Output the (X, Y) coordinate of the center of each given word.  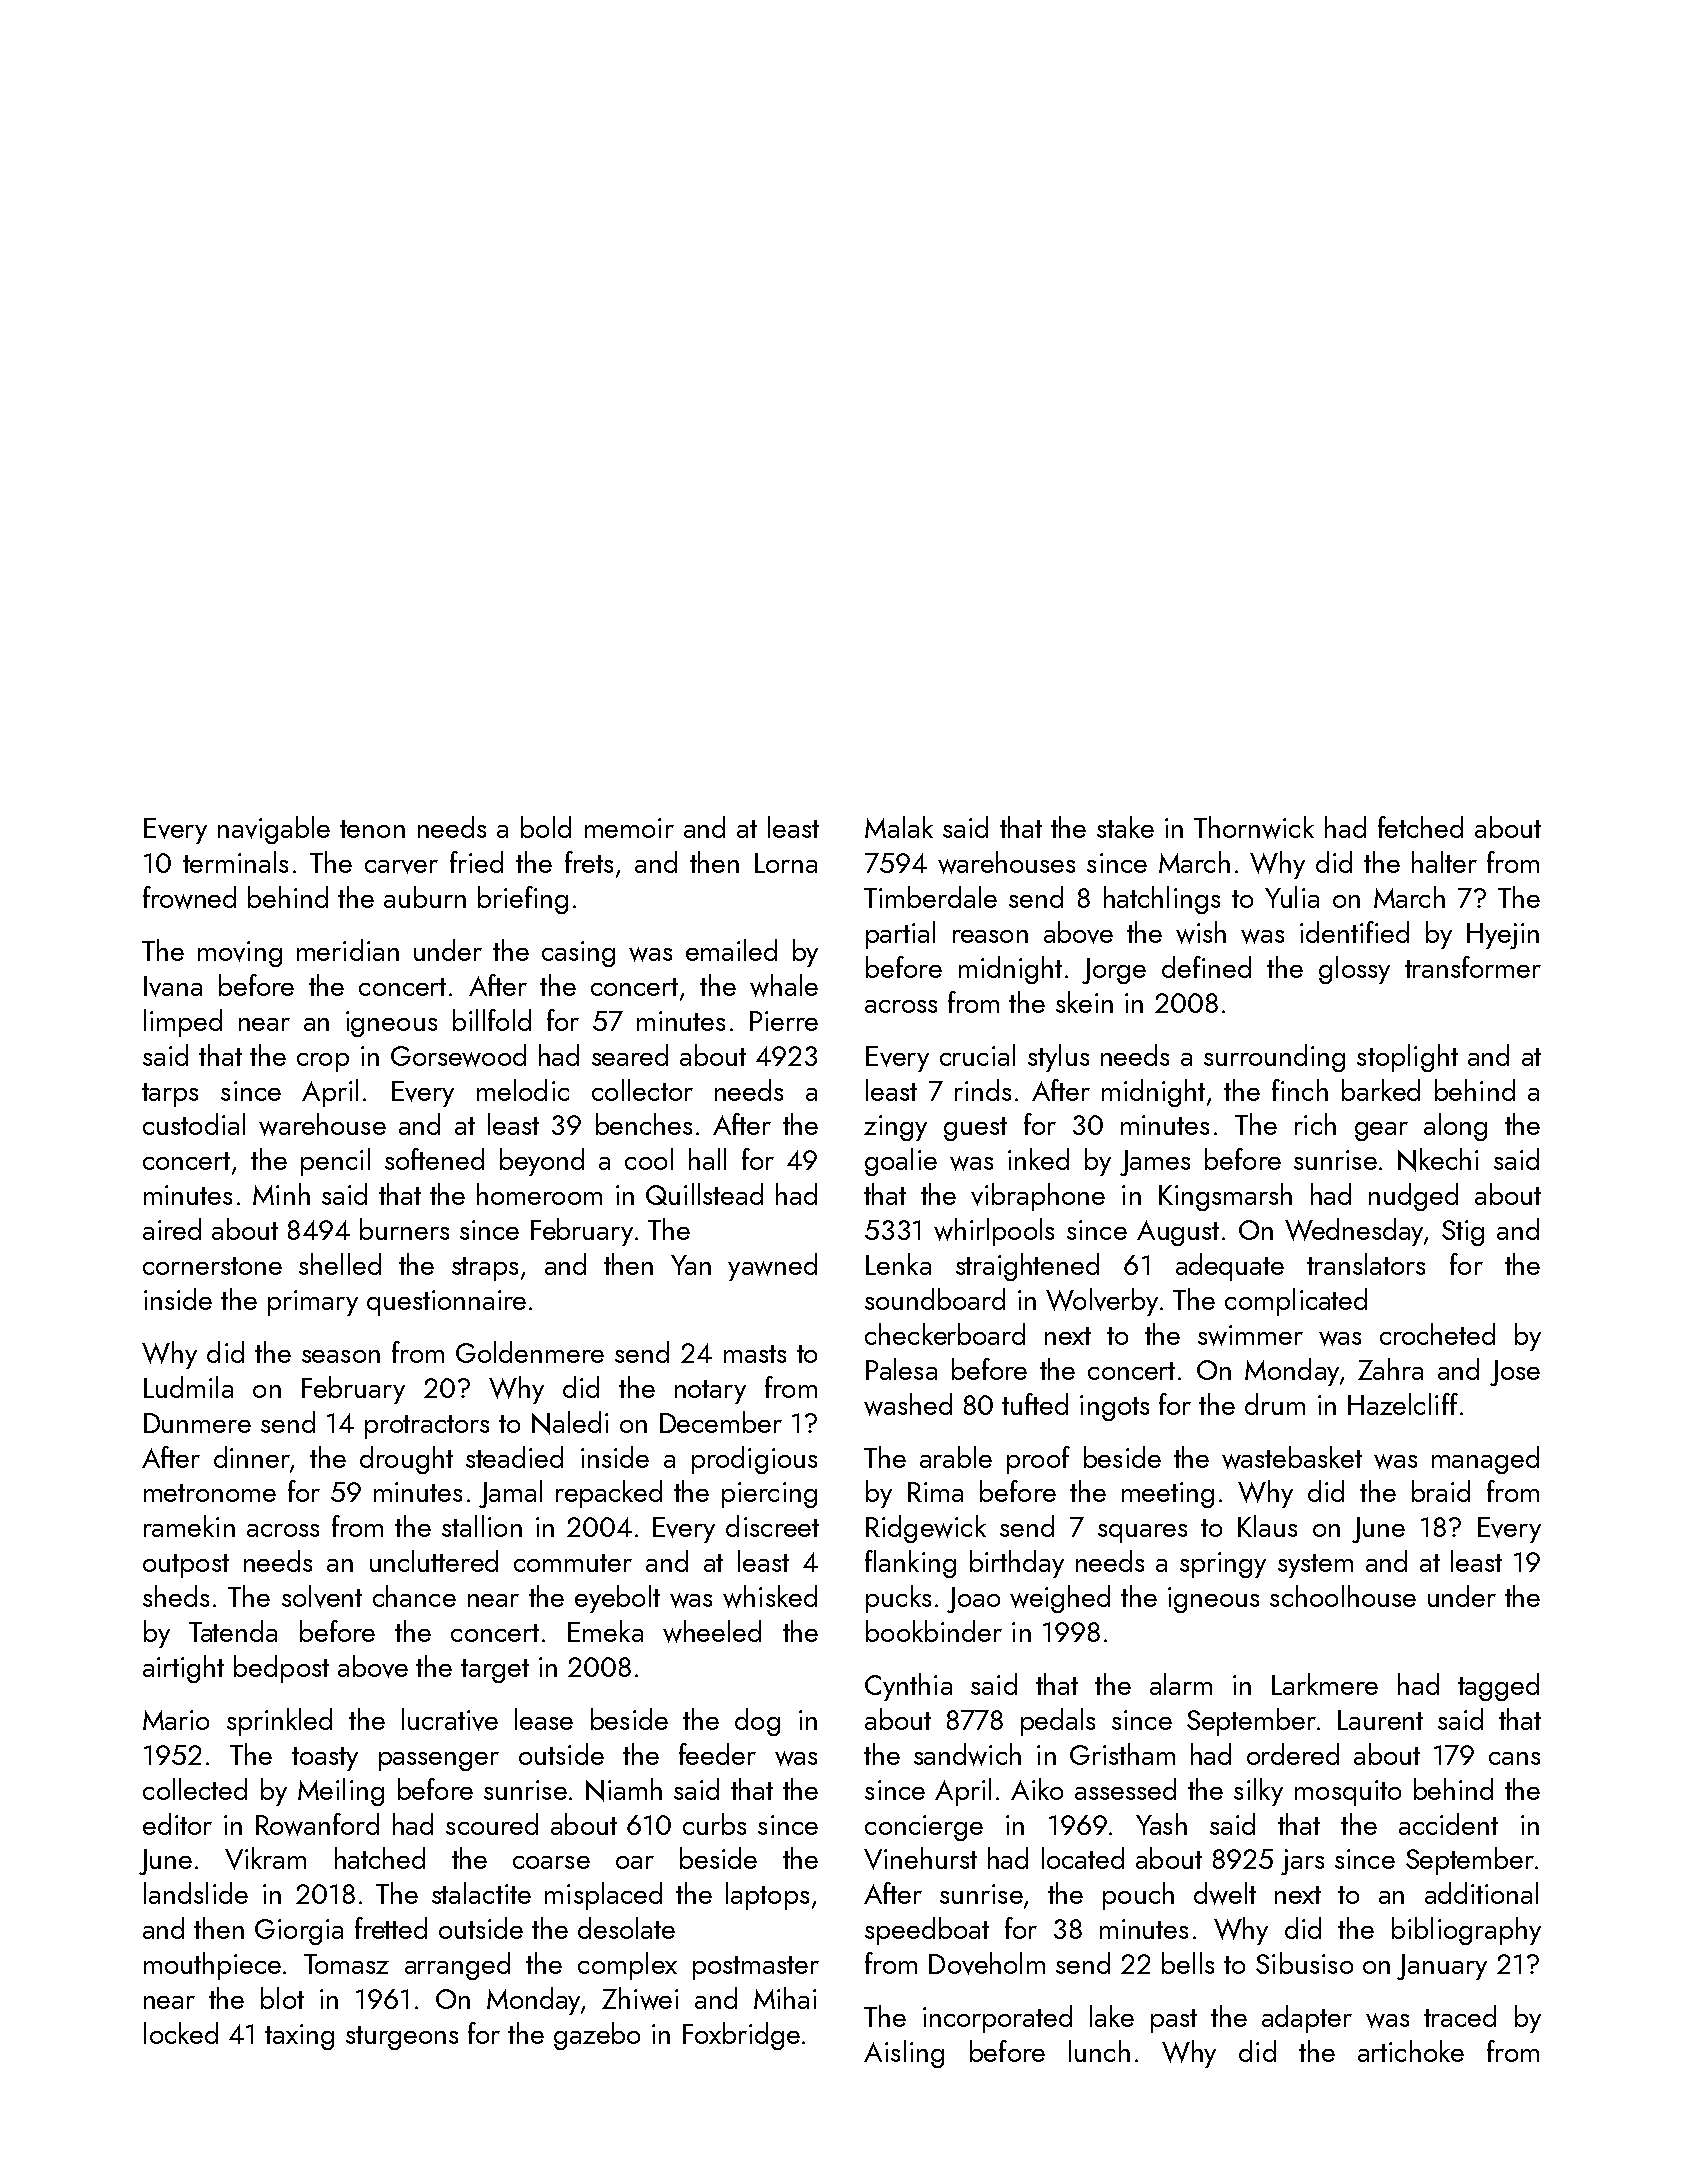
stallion (482, 1526)
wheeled (712, 1631)
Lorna (786, 863)
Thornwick (1254, 827)
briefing (523, 900)
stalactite (481, 1893)
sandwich (967, 1754)
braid (1441, 1491)
